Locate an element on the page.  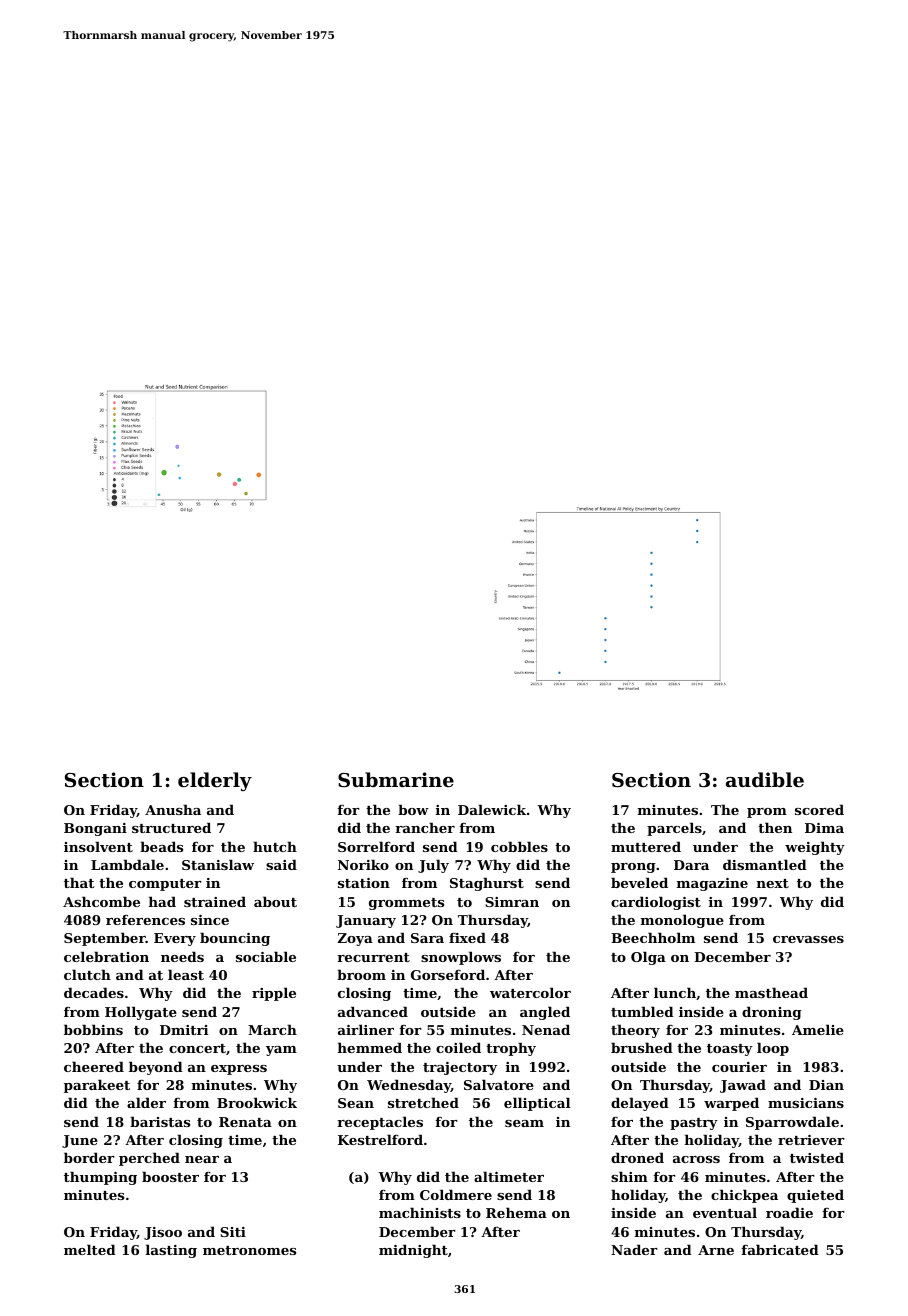
audible is located at coordinates (765, 779).
